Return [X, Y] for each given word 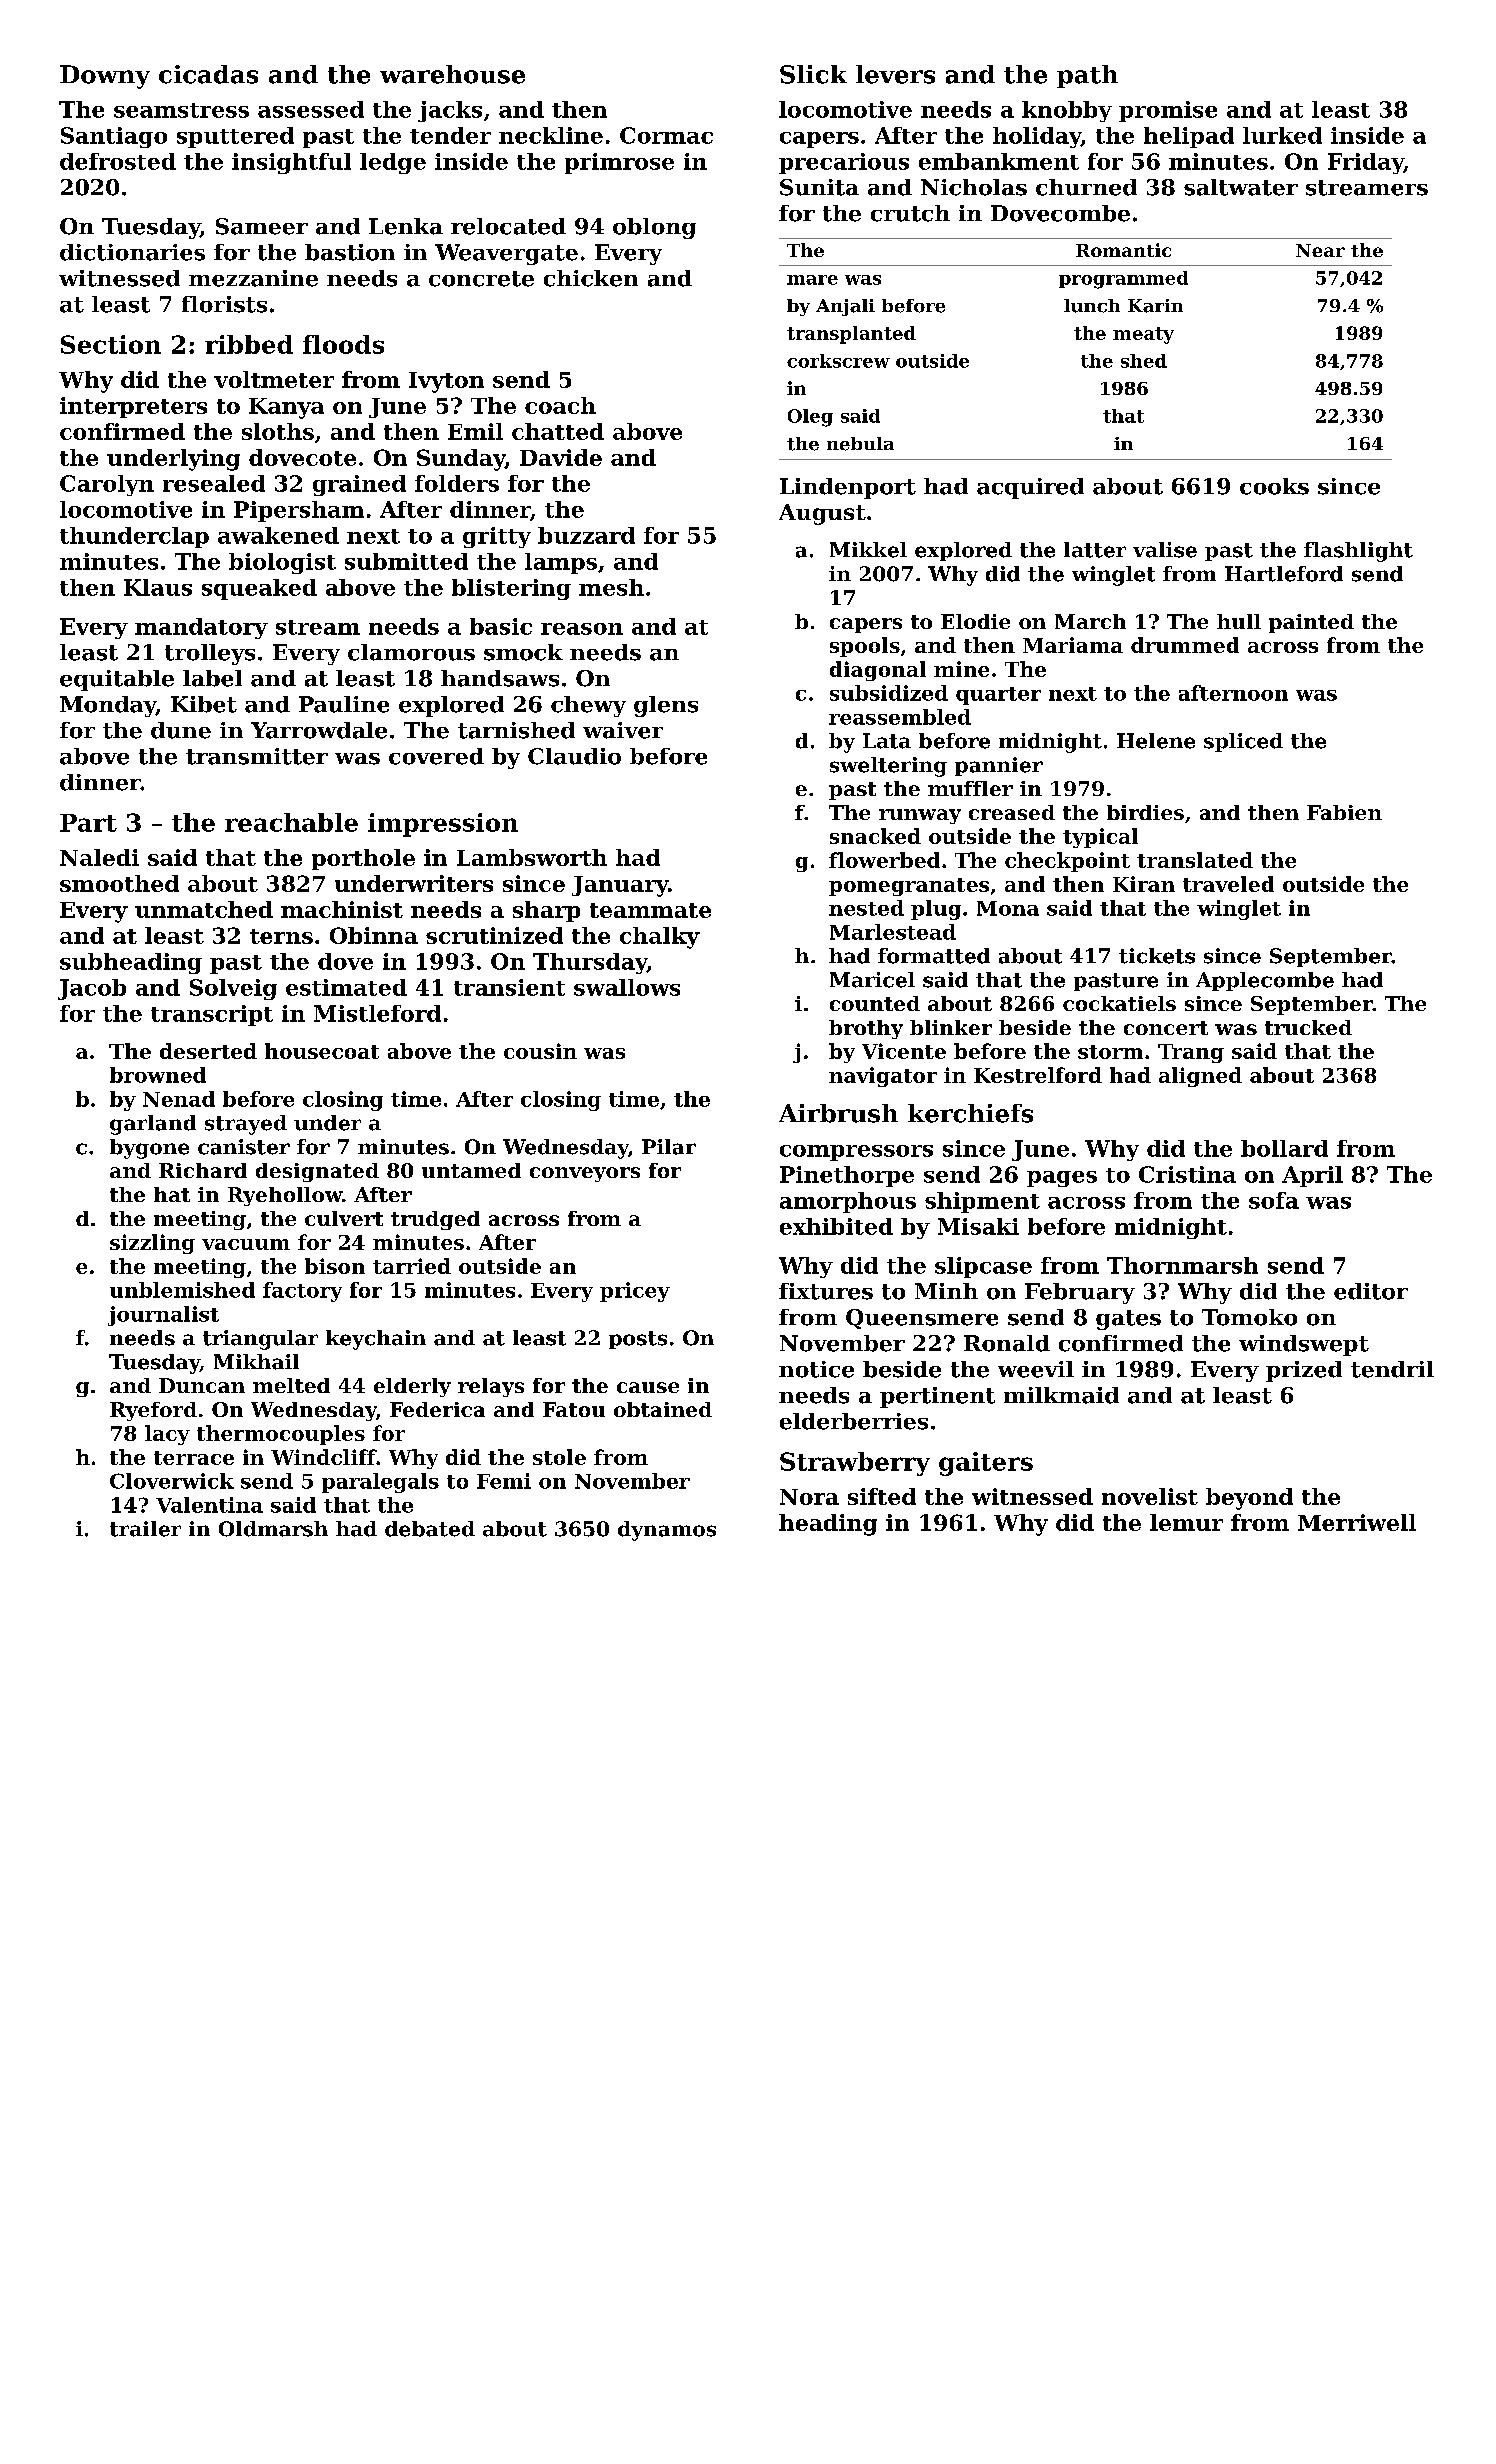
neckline [551, 135]
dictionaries [132, 252]
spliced [1243, 742]
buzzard [586, 535]
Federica [437, 1409]
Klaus [158, 587]
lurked [1282, 135]
